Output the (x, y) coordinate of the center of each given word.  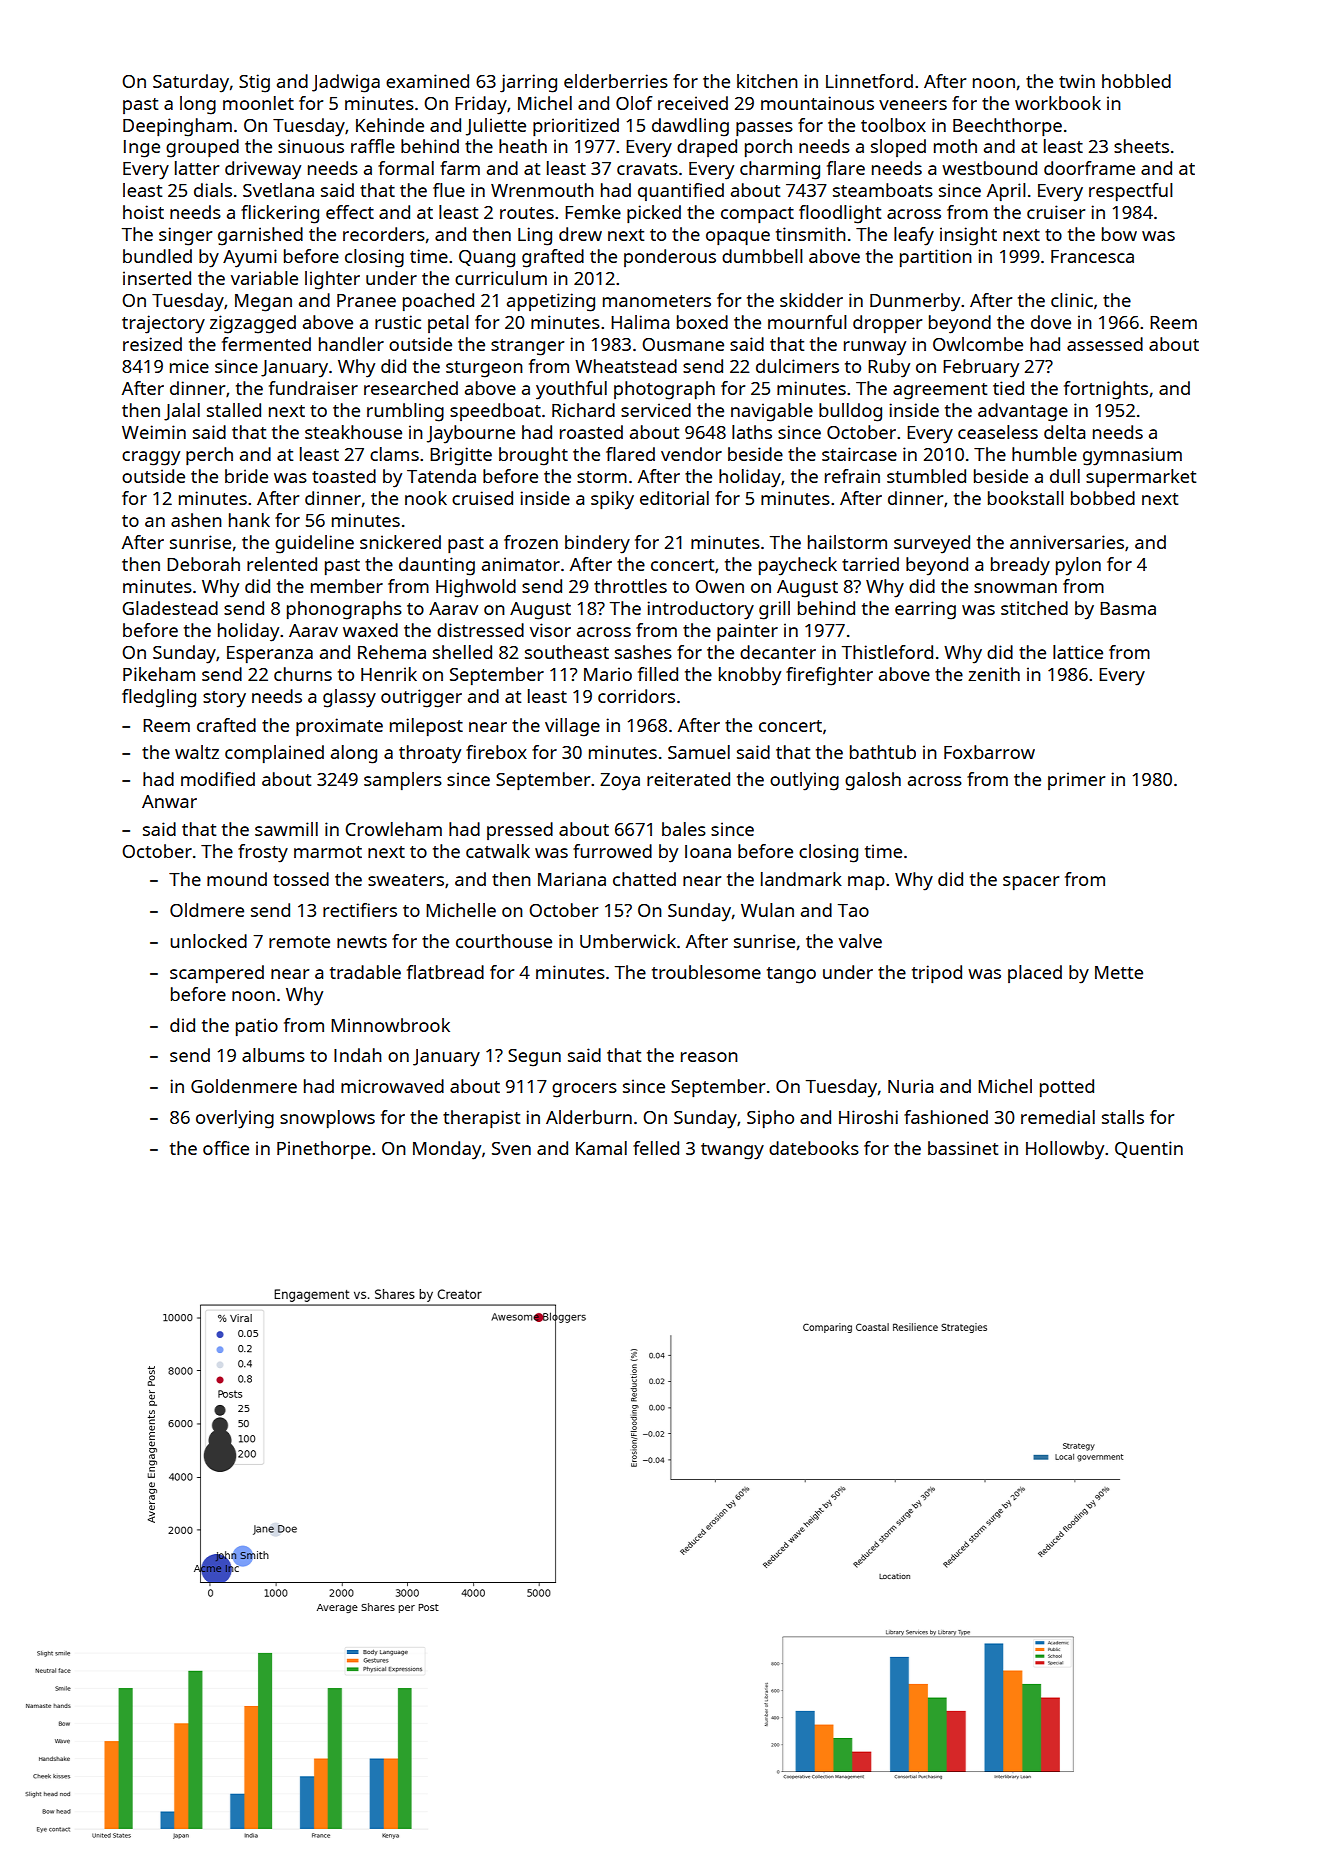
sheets (1141, 146)
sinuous (311, 146)
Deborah (203, 564)
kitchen (767, 81)
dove (1051, 322)
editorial (674, 498)
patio (257, 1027)
